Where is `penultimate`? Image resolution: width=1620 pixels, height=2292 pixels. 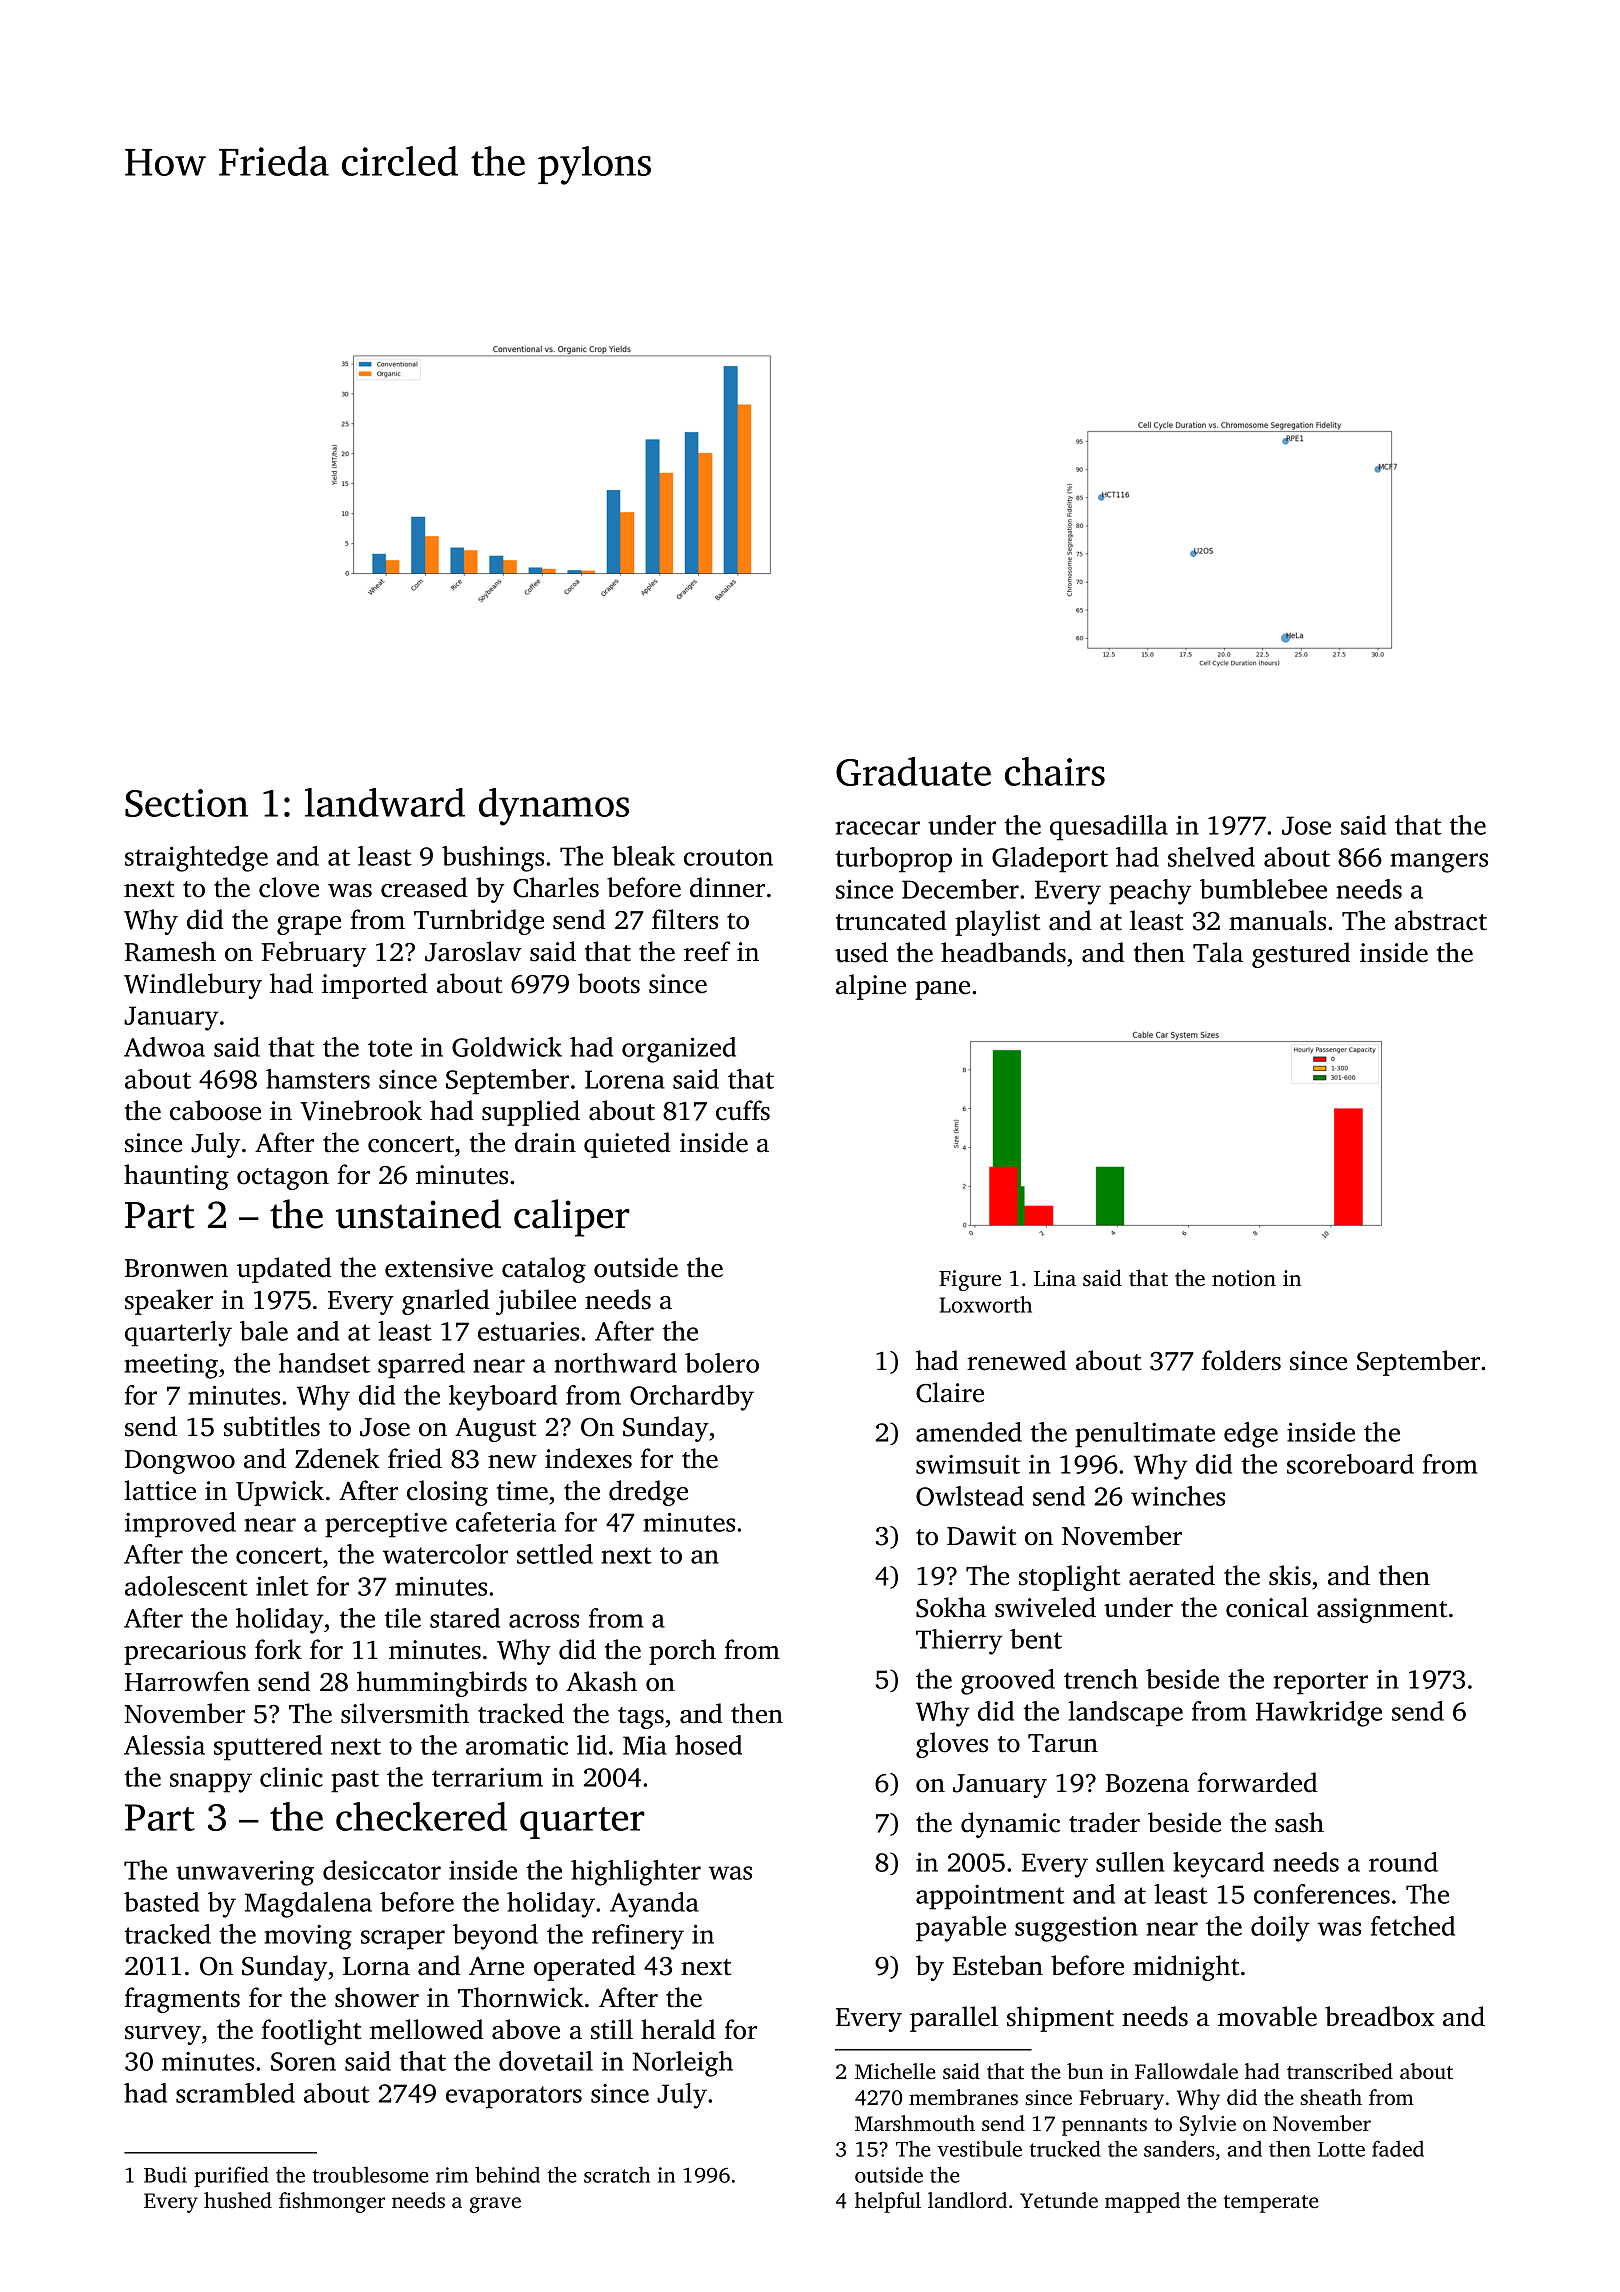
penultimate is located at coordinates (1145, 1435).
